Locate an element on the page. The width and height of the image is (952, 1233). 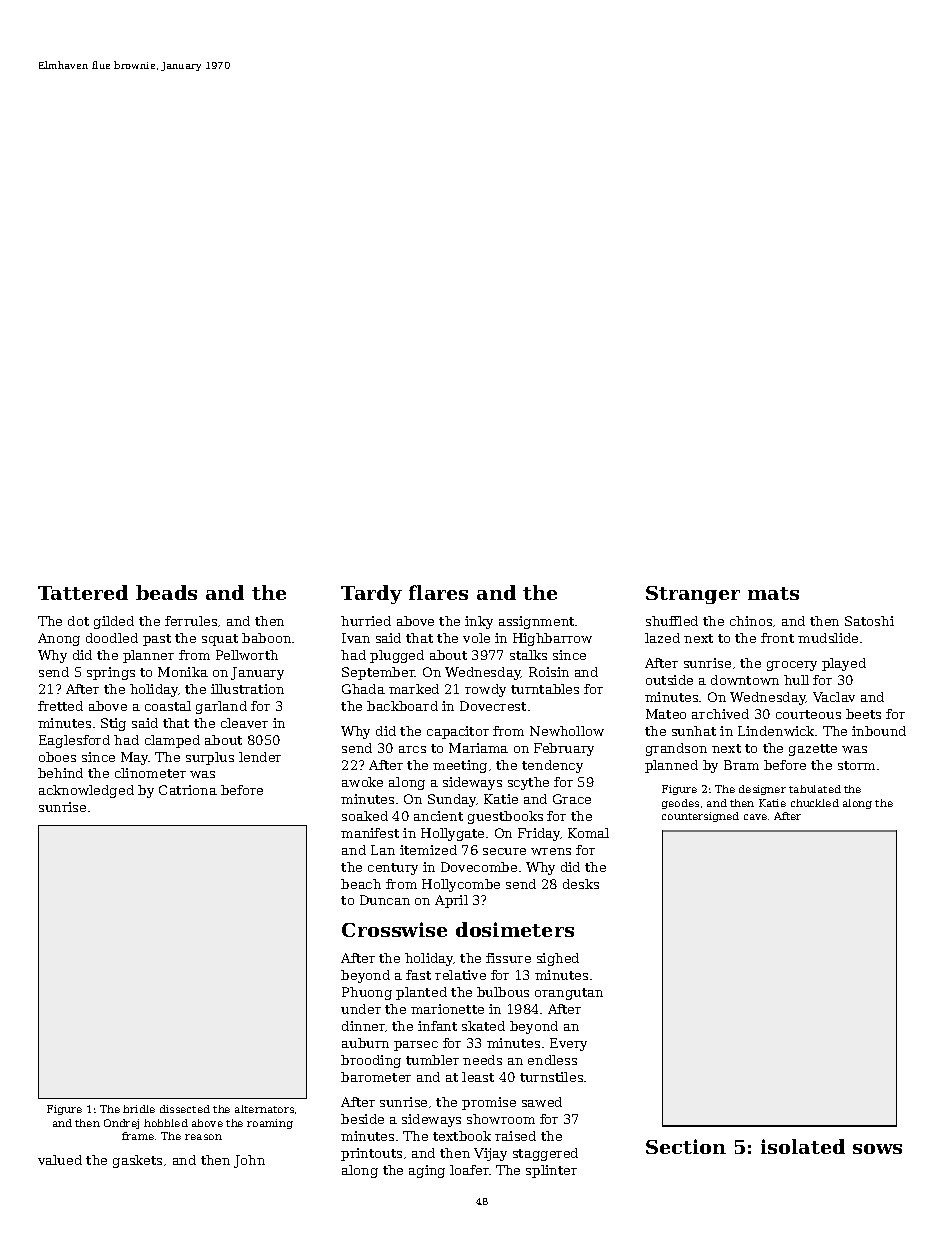
acknowledged is located at coordinates (86, 791).
